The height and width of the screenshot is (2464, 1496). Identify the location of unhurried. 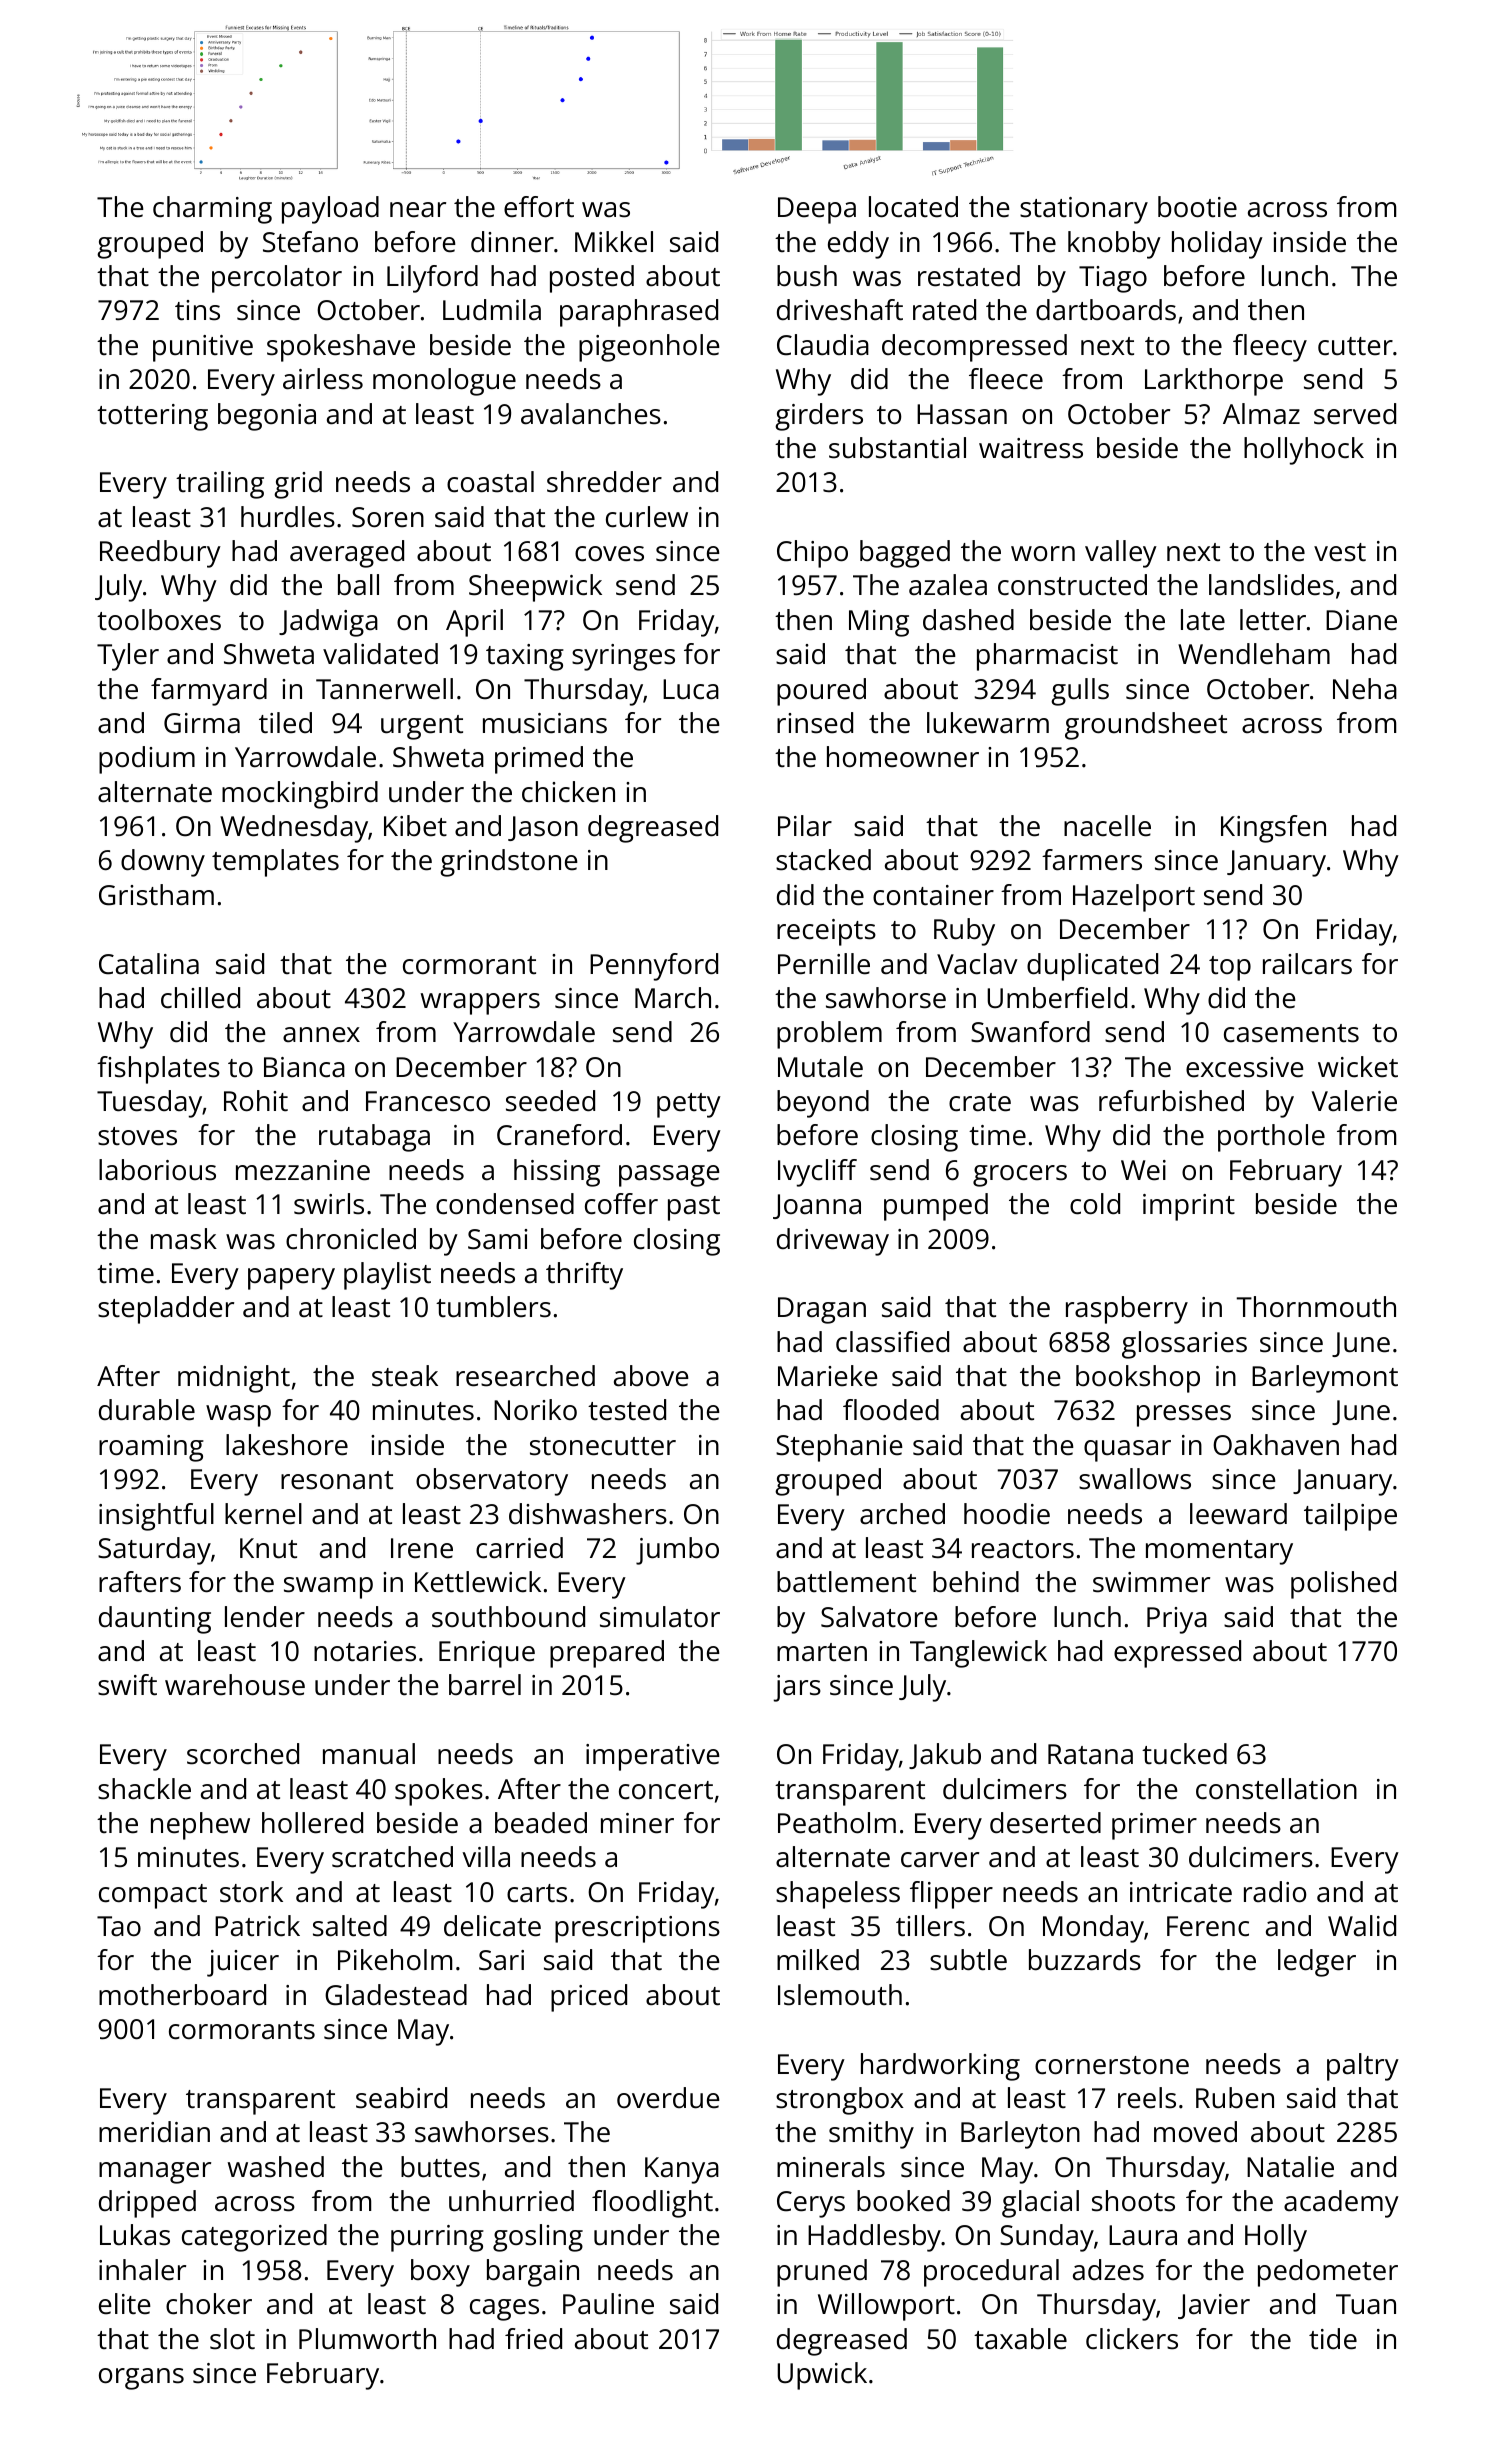
(511, 2201).
